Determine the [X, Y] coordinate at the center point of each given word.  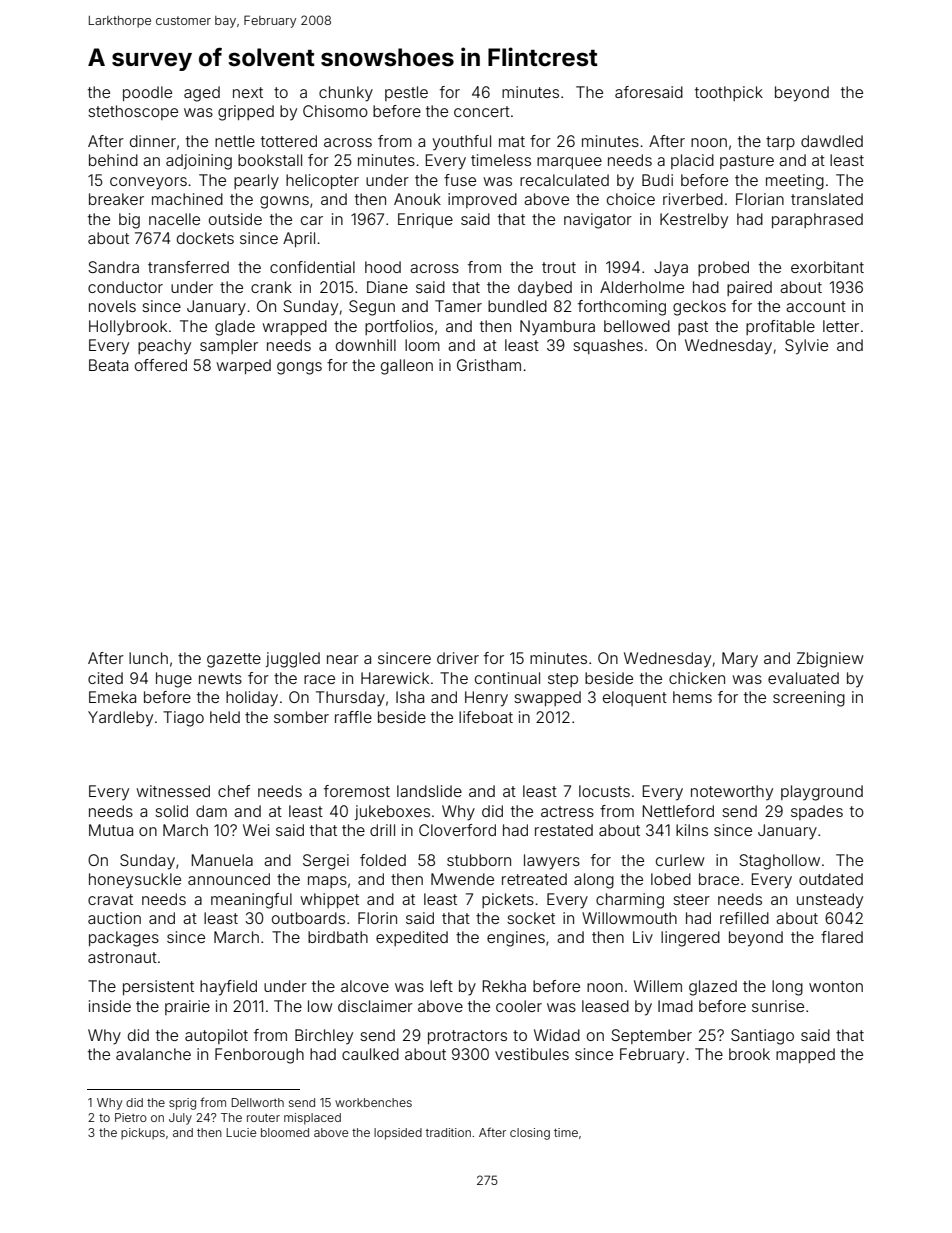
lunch [148, 658]
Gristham [489, 365]
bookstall [270, 160]
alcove [365, 986]
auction [114, 918]
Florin [377, 918]
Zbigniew [830, 660]
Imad [675, 1006]
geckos [699, 308]
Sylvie [806, 347]
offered [161, 365]
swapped [547, 698]
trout [559, 267]
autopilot [216, 1036]
